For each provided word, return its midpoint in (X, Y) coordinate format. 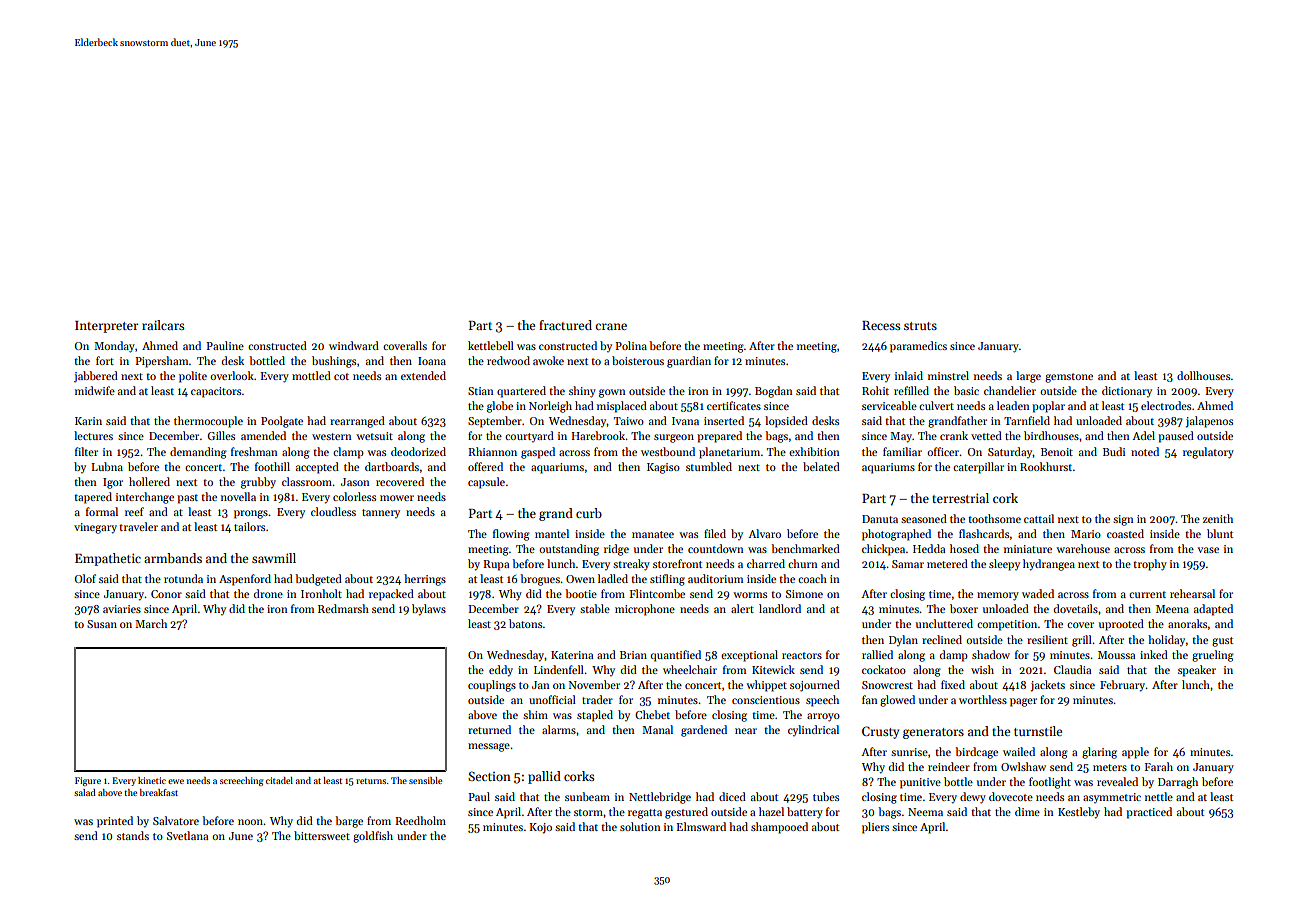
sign (1123, 520)
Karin (88, 421)
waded (1038, 593)
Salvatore (176, 820)
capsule (486, 483)
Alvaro (764, 533)
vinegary (95, 528)
